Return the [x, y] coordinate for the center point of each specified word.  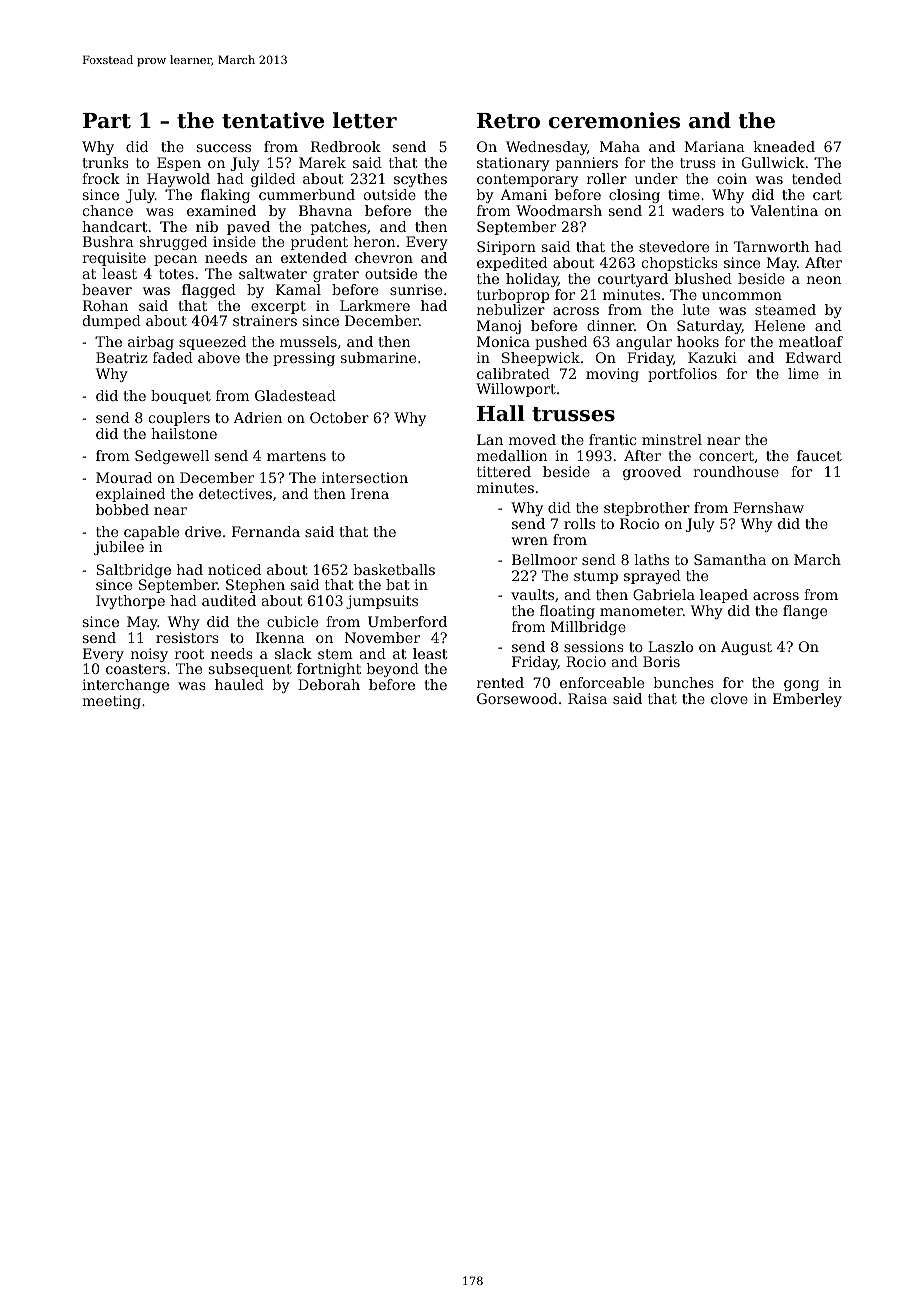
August [746, 648]
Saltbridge [134, 571]
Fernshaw [768, 507]
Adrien [258, 417]
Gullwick [773, 162]
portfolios [682, 375]
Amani [524, 194]
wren [530, 541]
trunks [105, 162]
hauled [239, 684]
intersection [365, 477]
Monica [503, 341]
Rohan [105, 305]
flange [805, 612]
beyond [393, 670]
